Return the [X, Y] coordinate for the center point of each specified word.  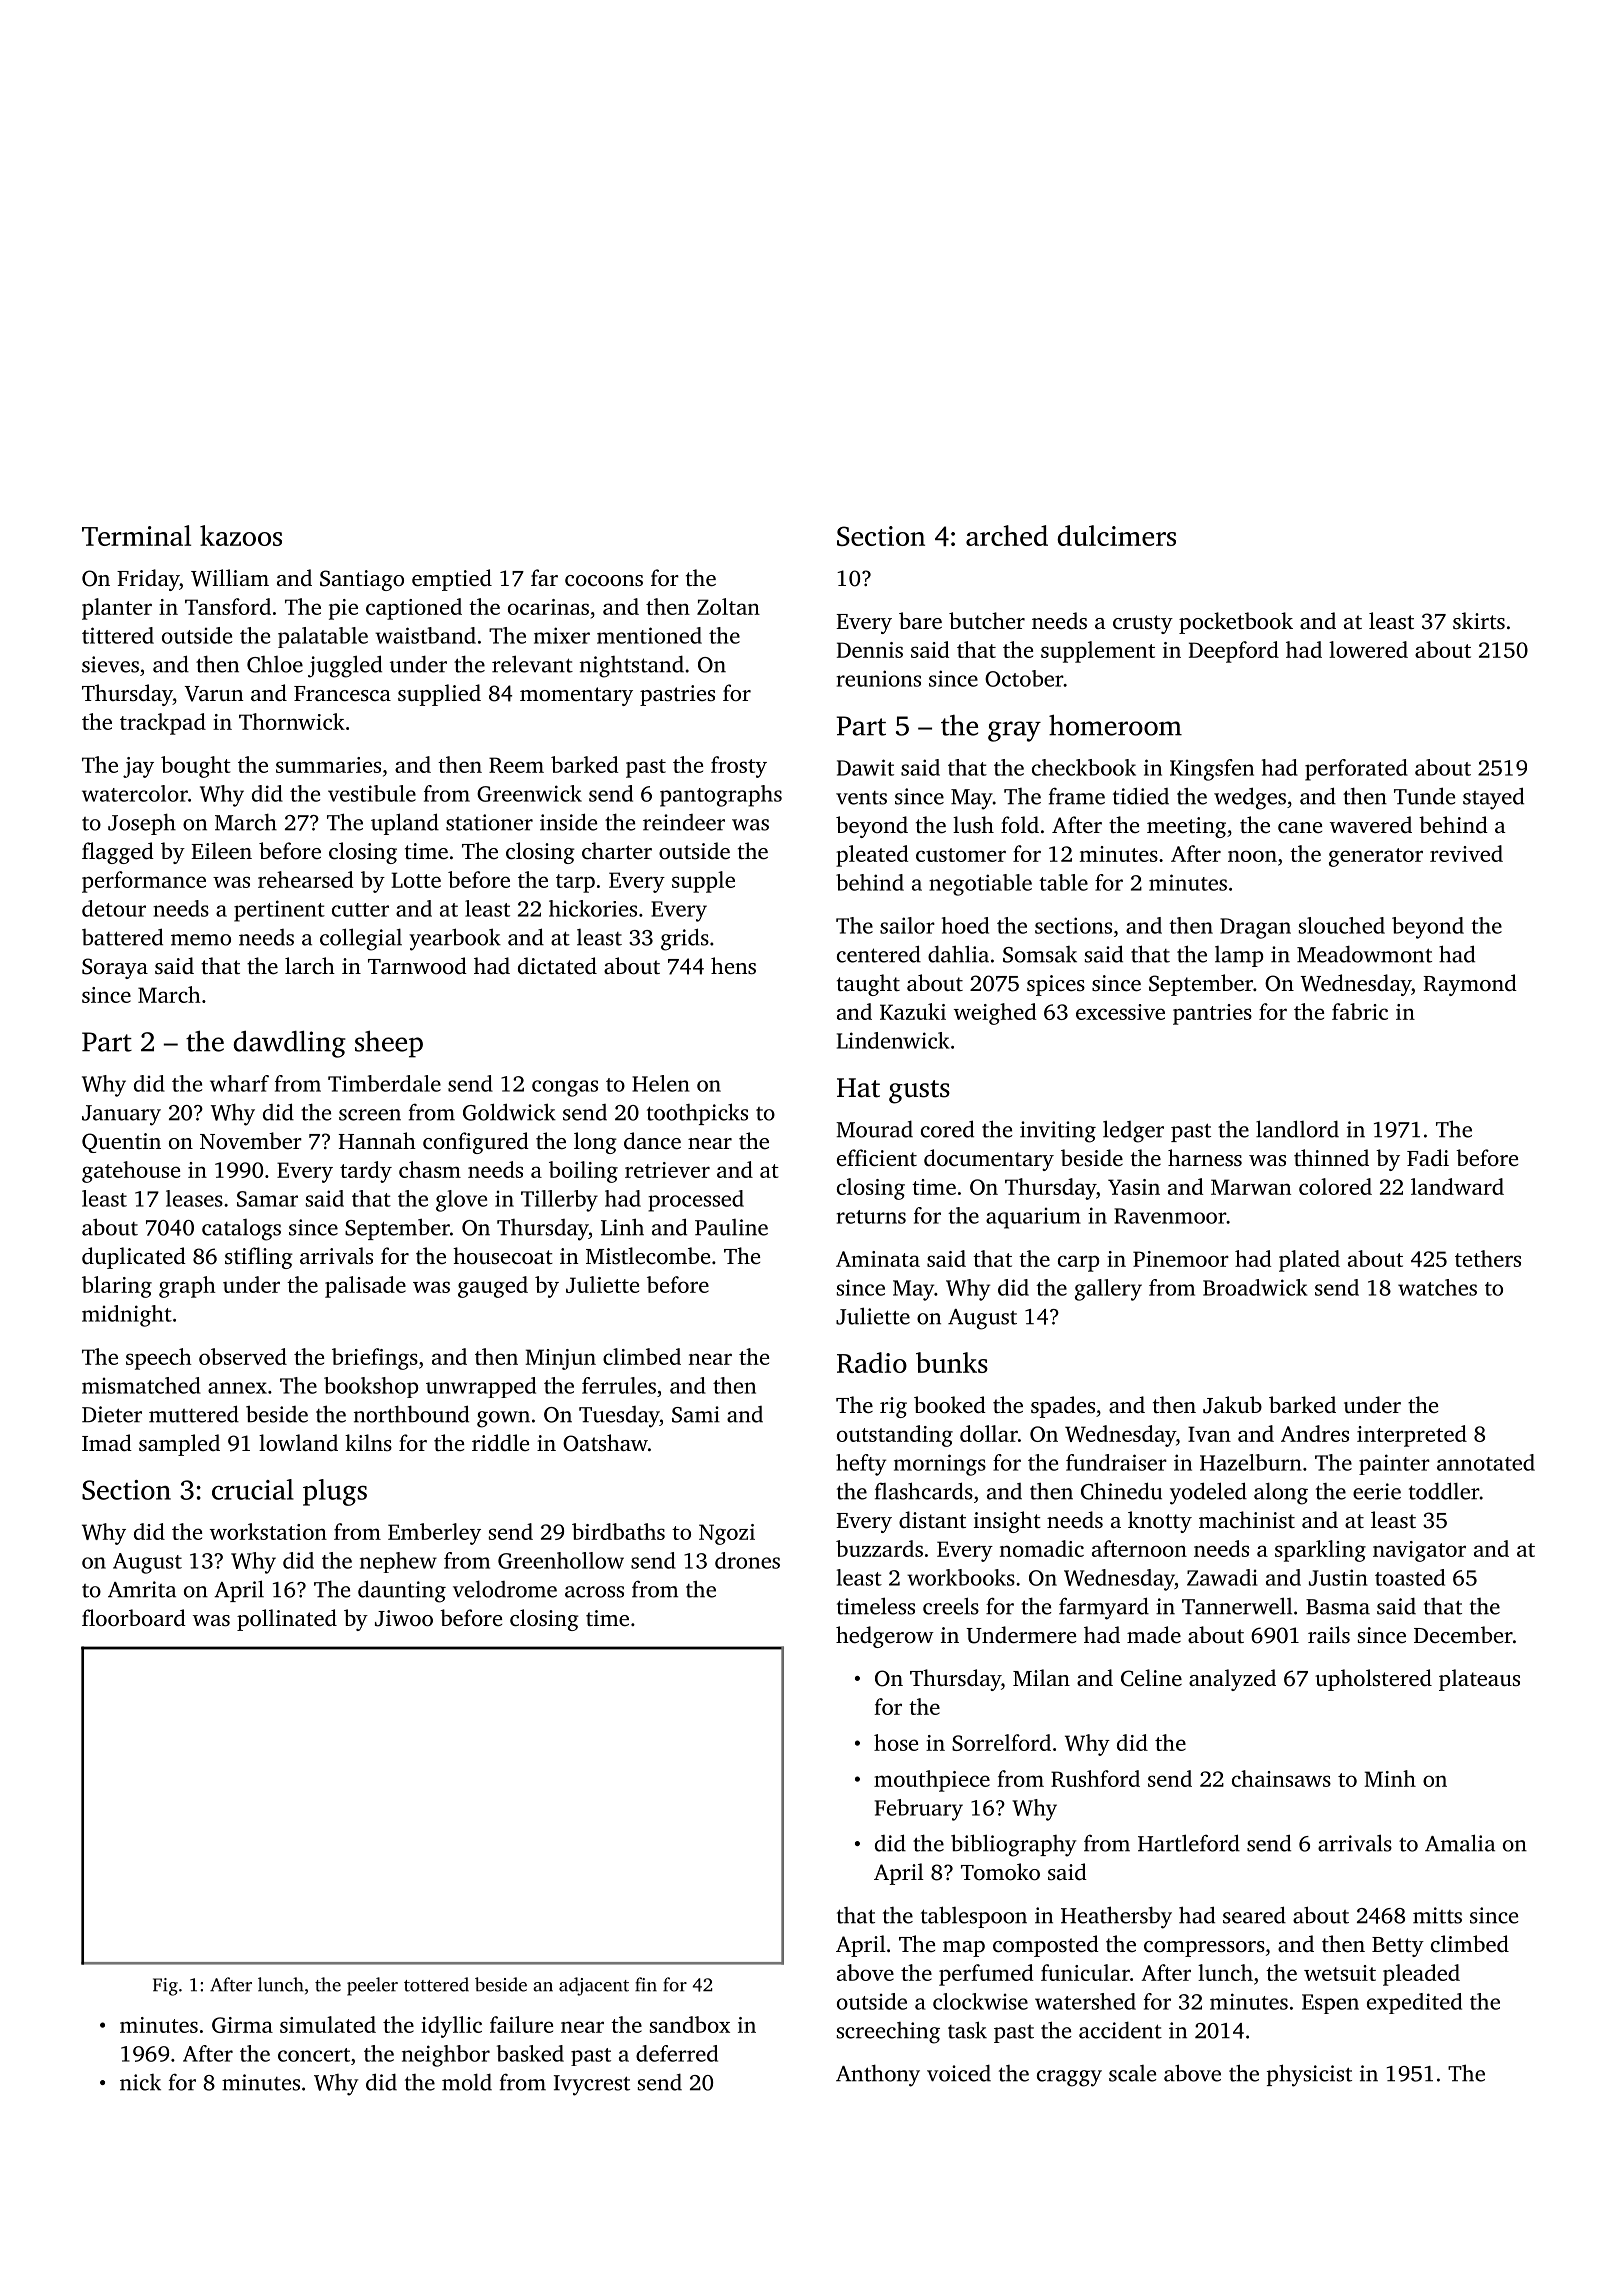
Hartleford [1189, 1843]
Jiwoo [404, 1618]
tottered [436, 1984]
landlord [1297, 1129]
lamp [1239, 956]
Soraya [115, 968]
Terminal [136, 535]
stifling [259, 1258]
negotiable [980, 885]
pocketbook [1236, 623]
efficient [877, 1158]
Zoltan [728, 606]
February [919, 1810]
